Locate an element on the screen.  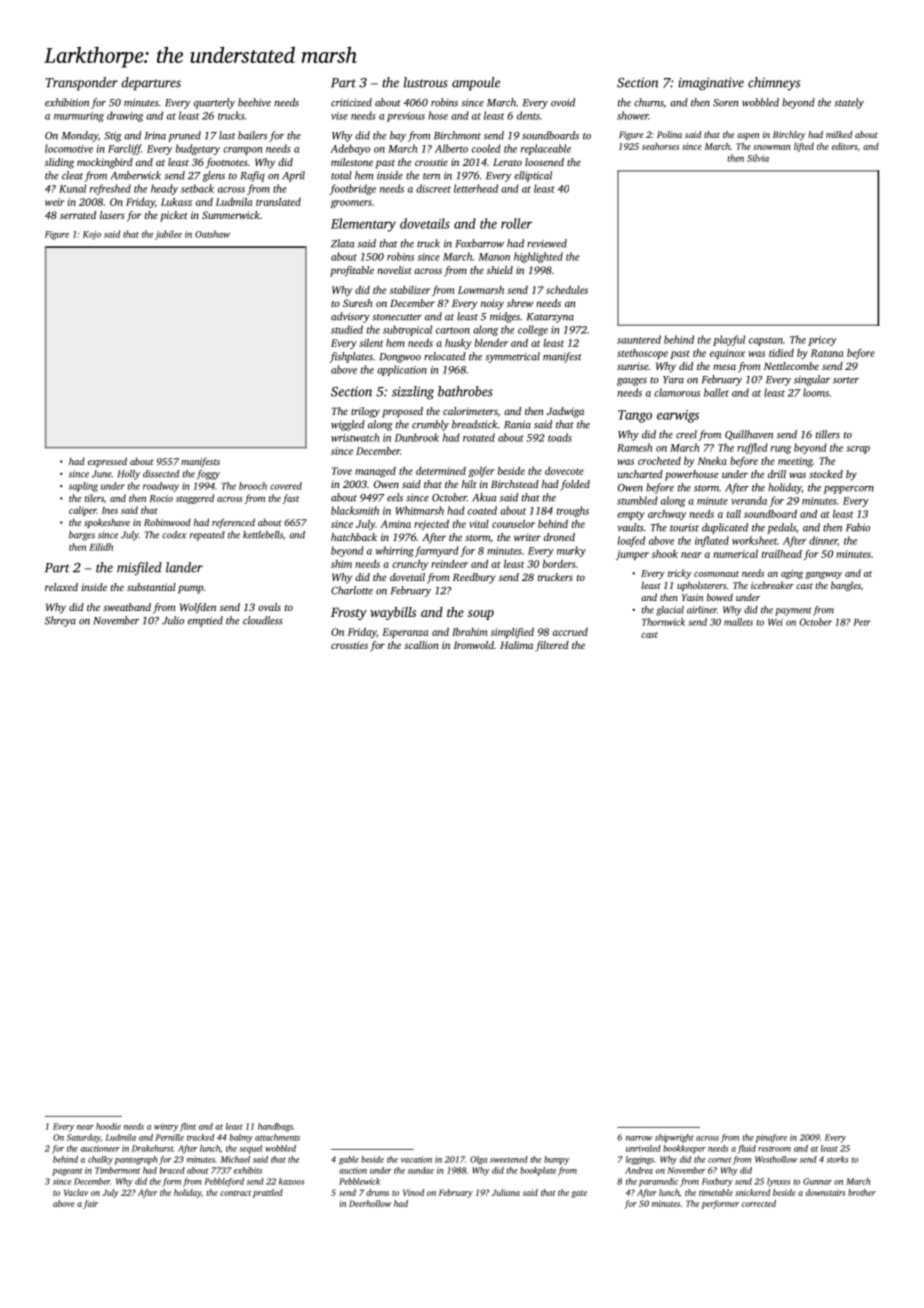
repeated is located at coordinates (207, 536).
